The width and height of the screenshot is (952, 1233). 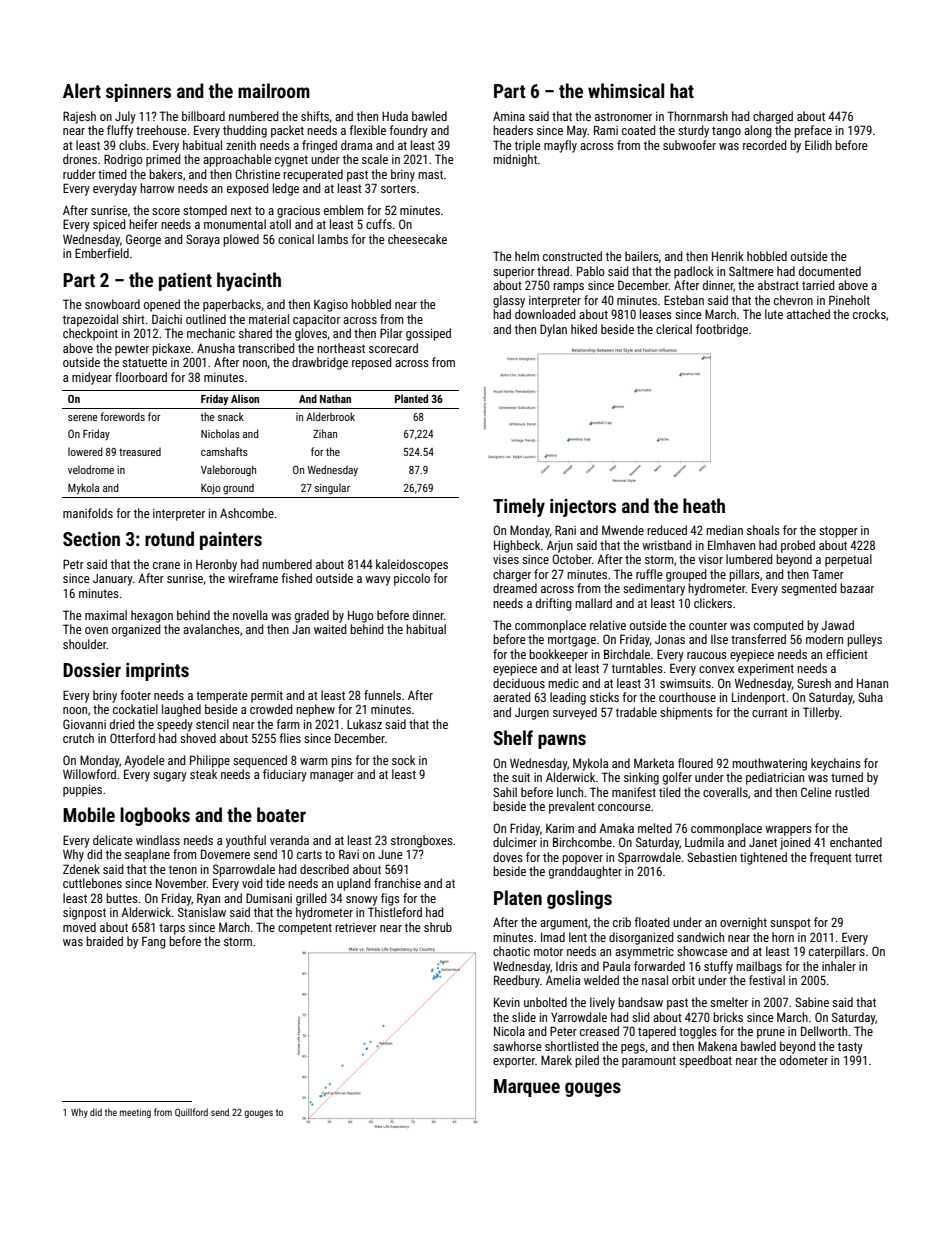 What do you see at coordinates (191, 1112) in the screenshot?
I see `Quillford` at bounding box center [191, 1112].
